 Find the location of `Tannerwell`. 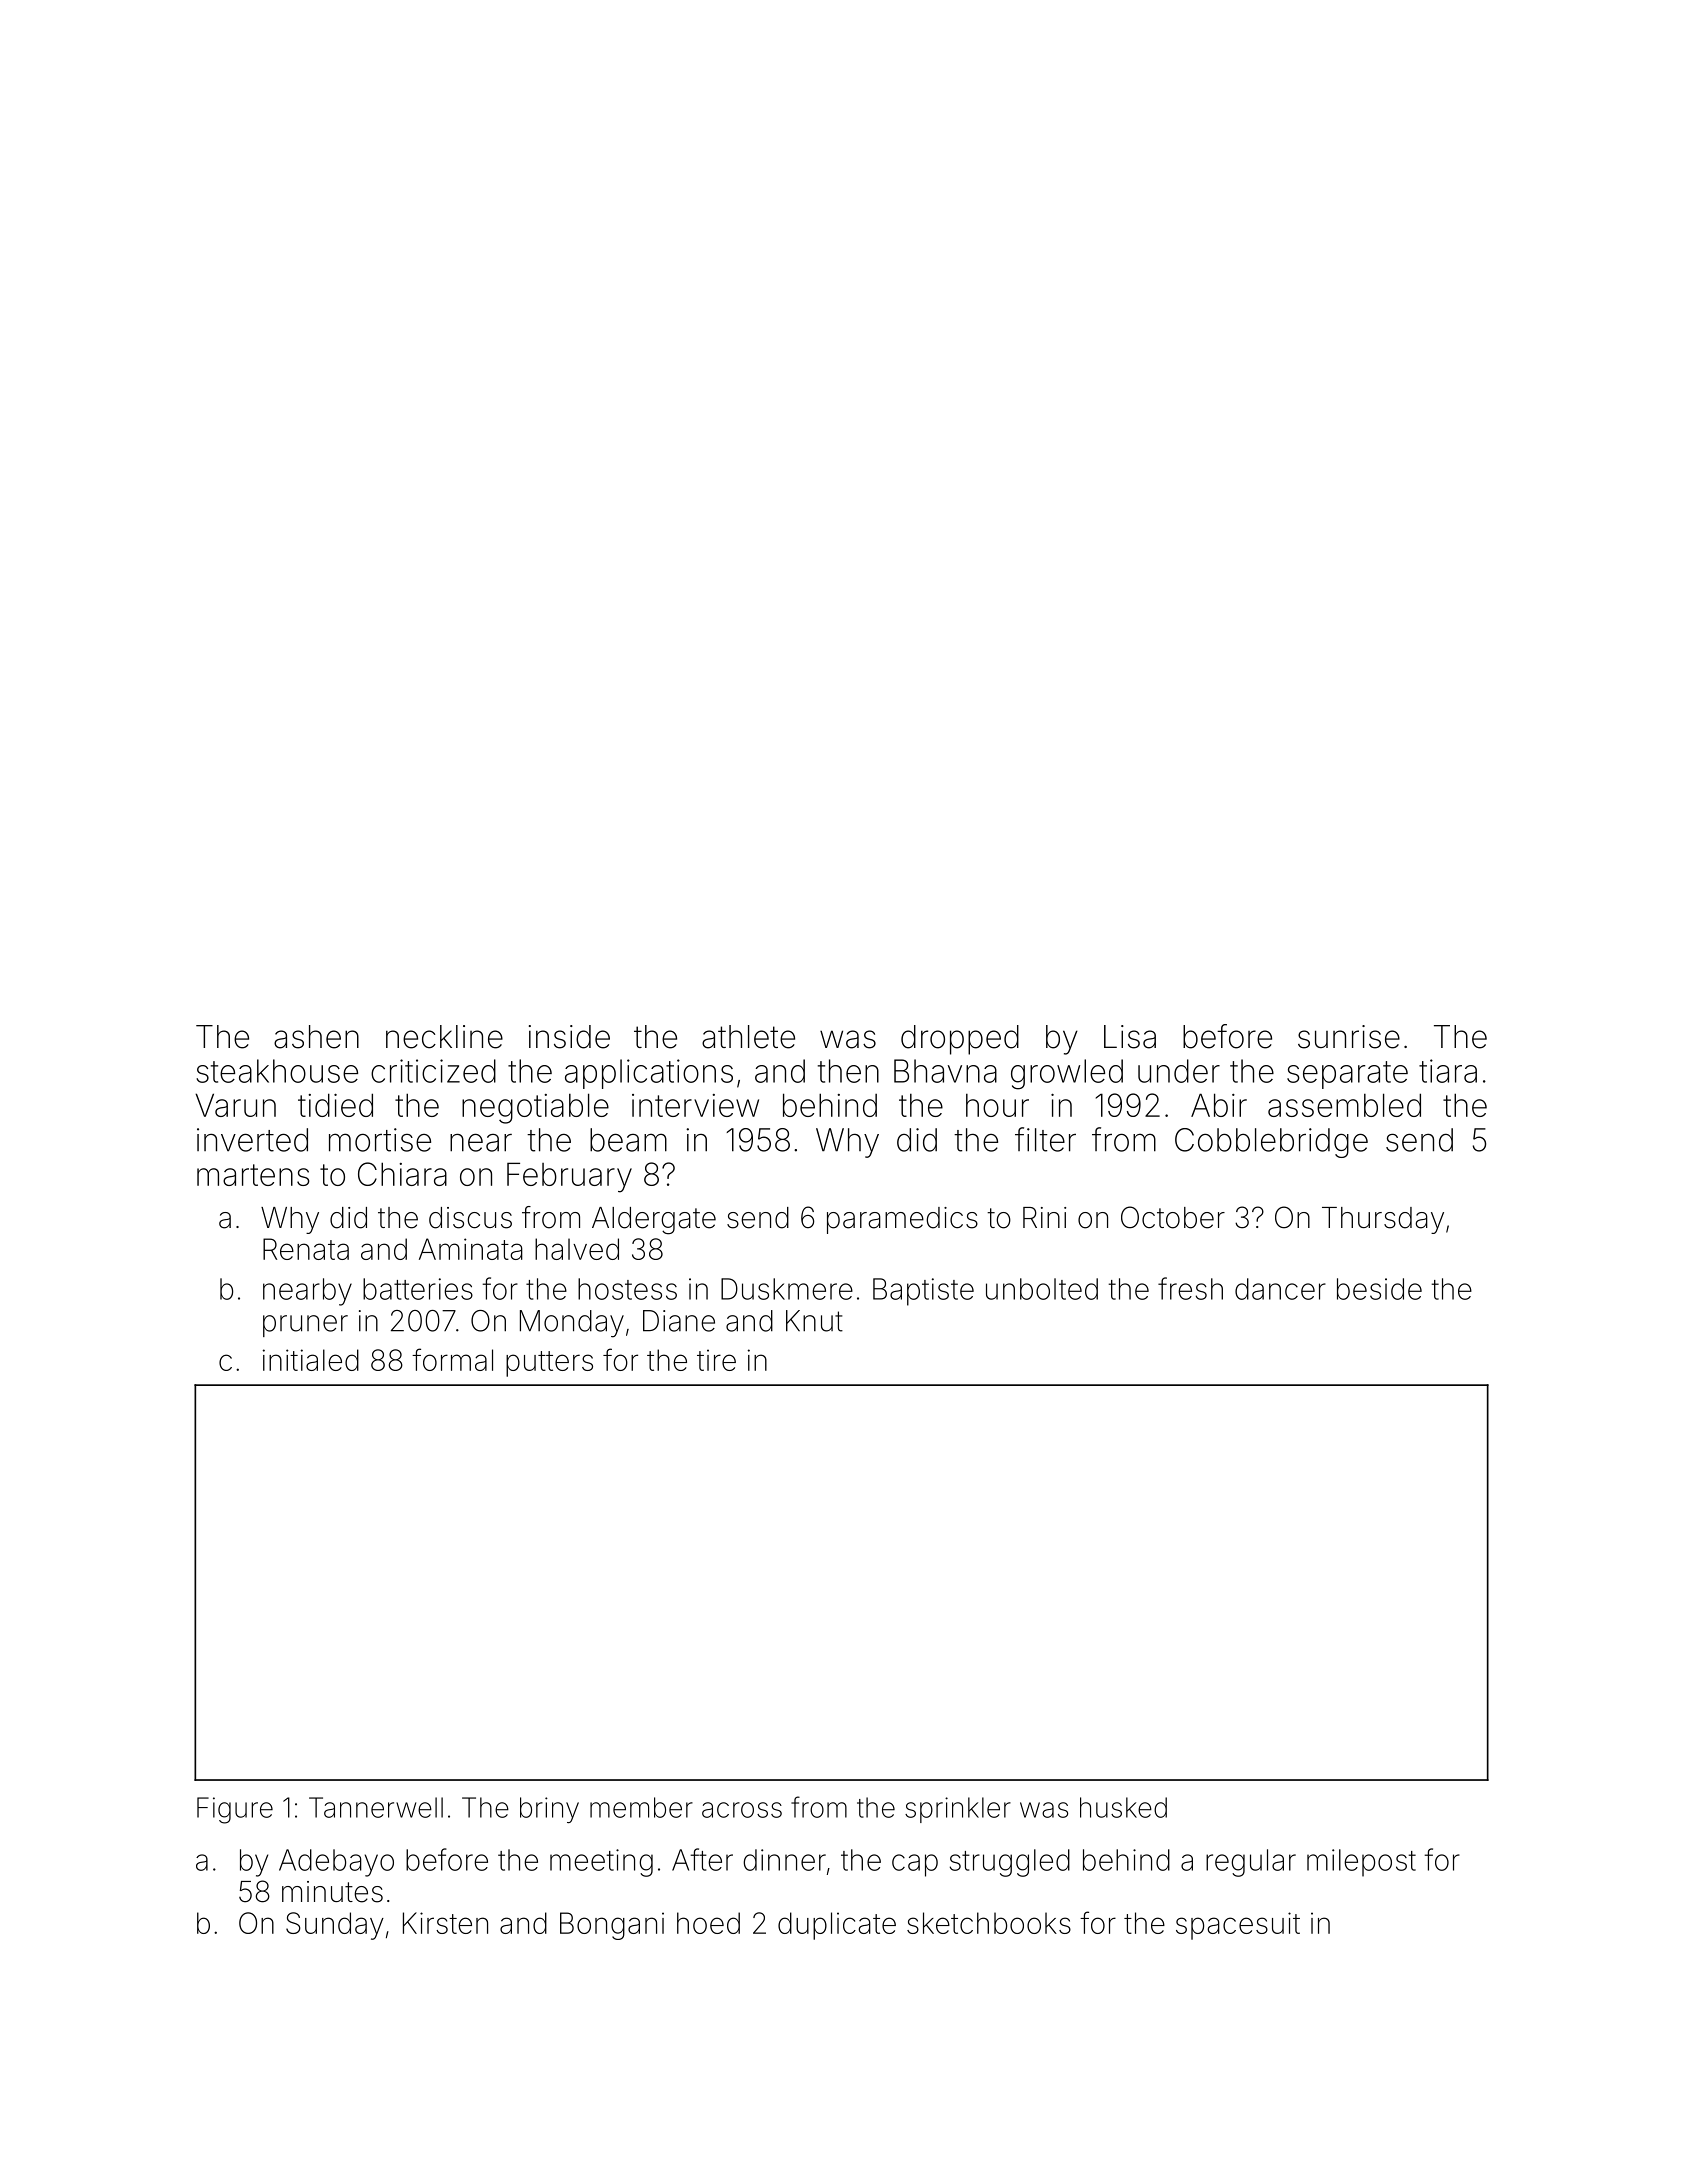

Tannerwell is located at coordinates (376, 1807).
